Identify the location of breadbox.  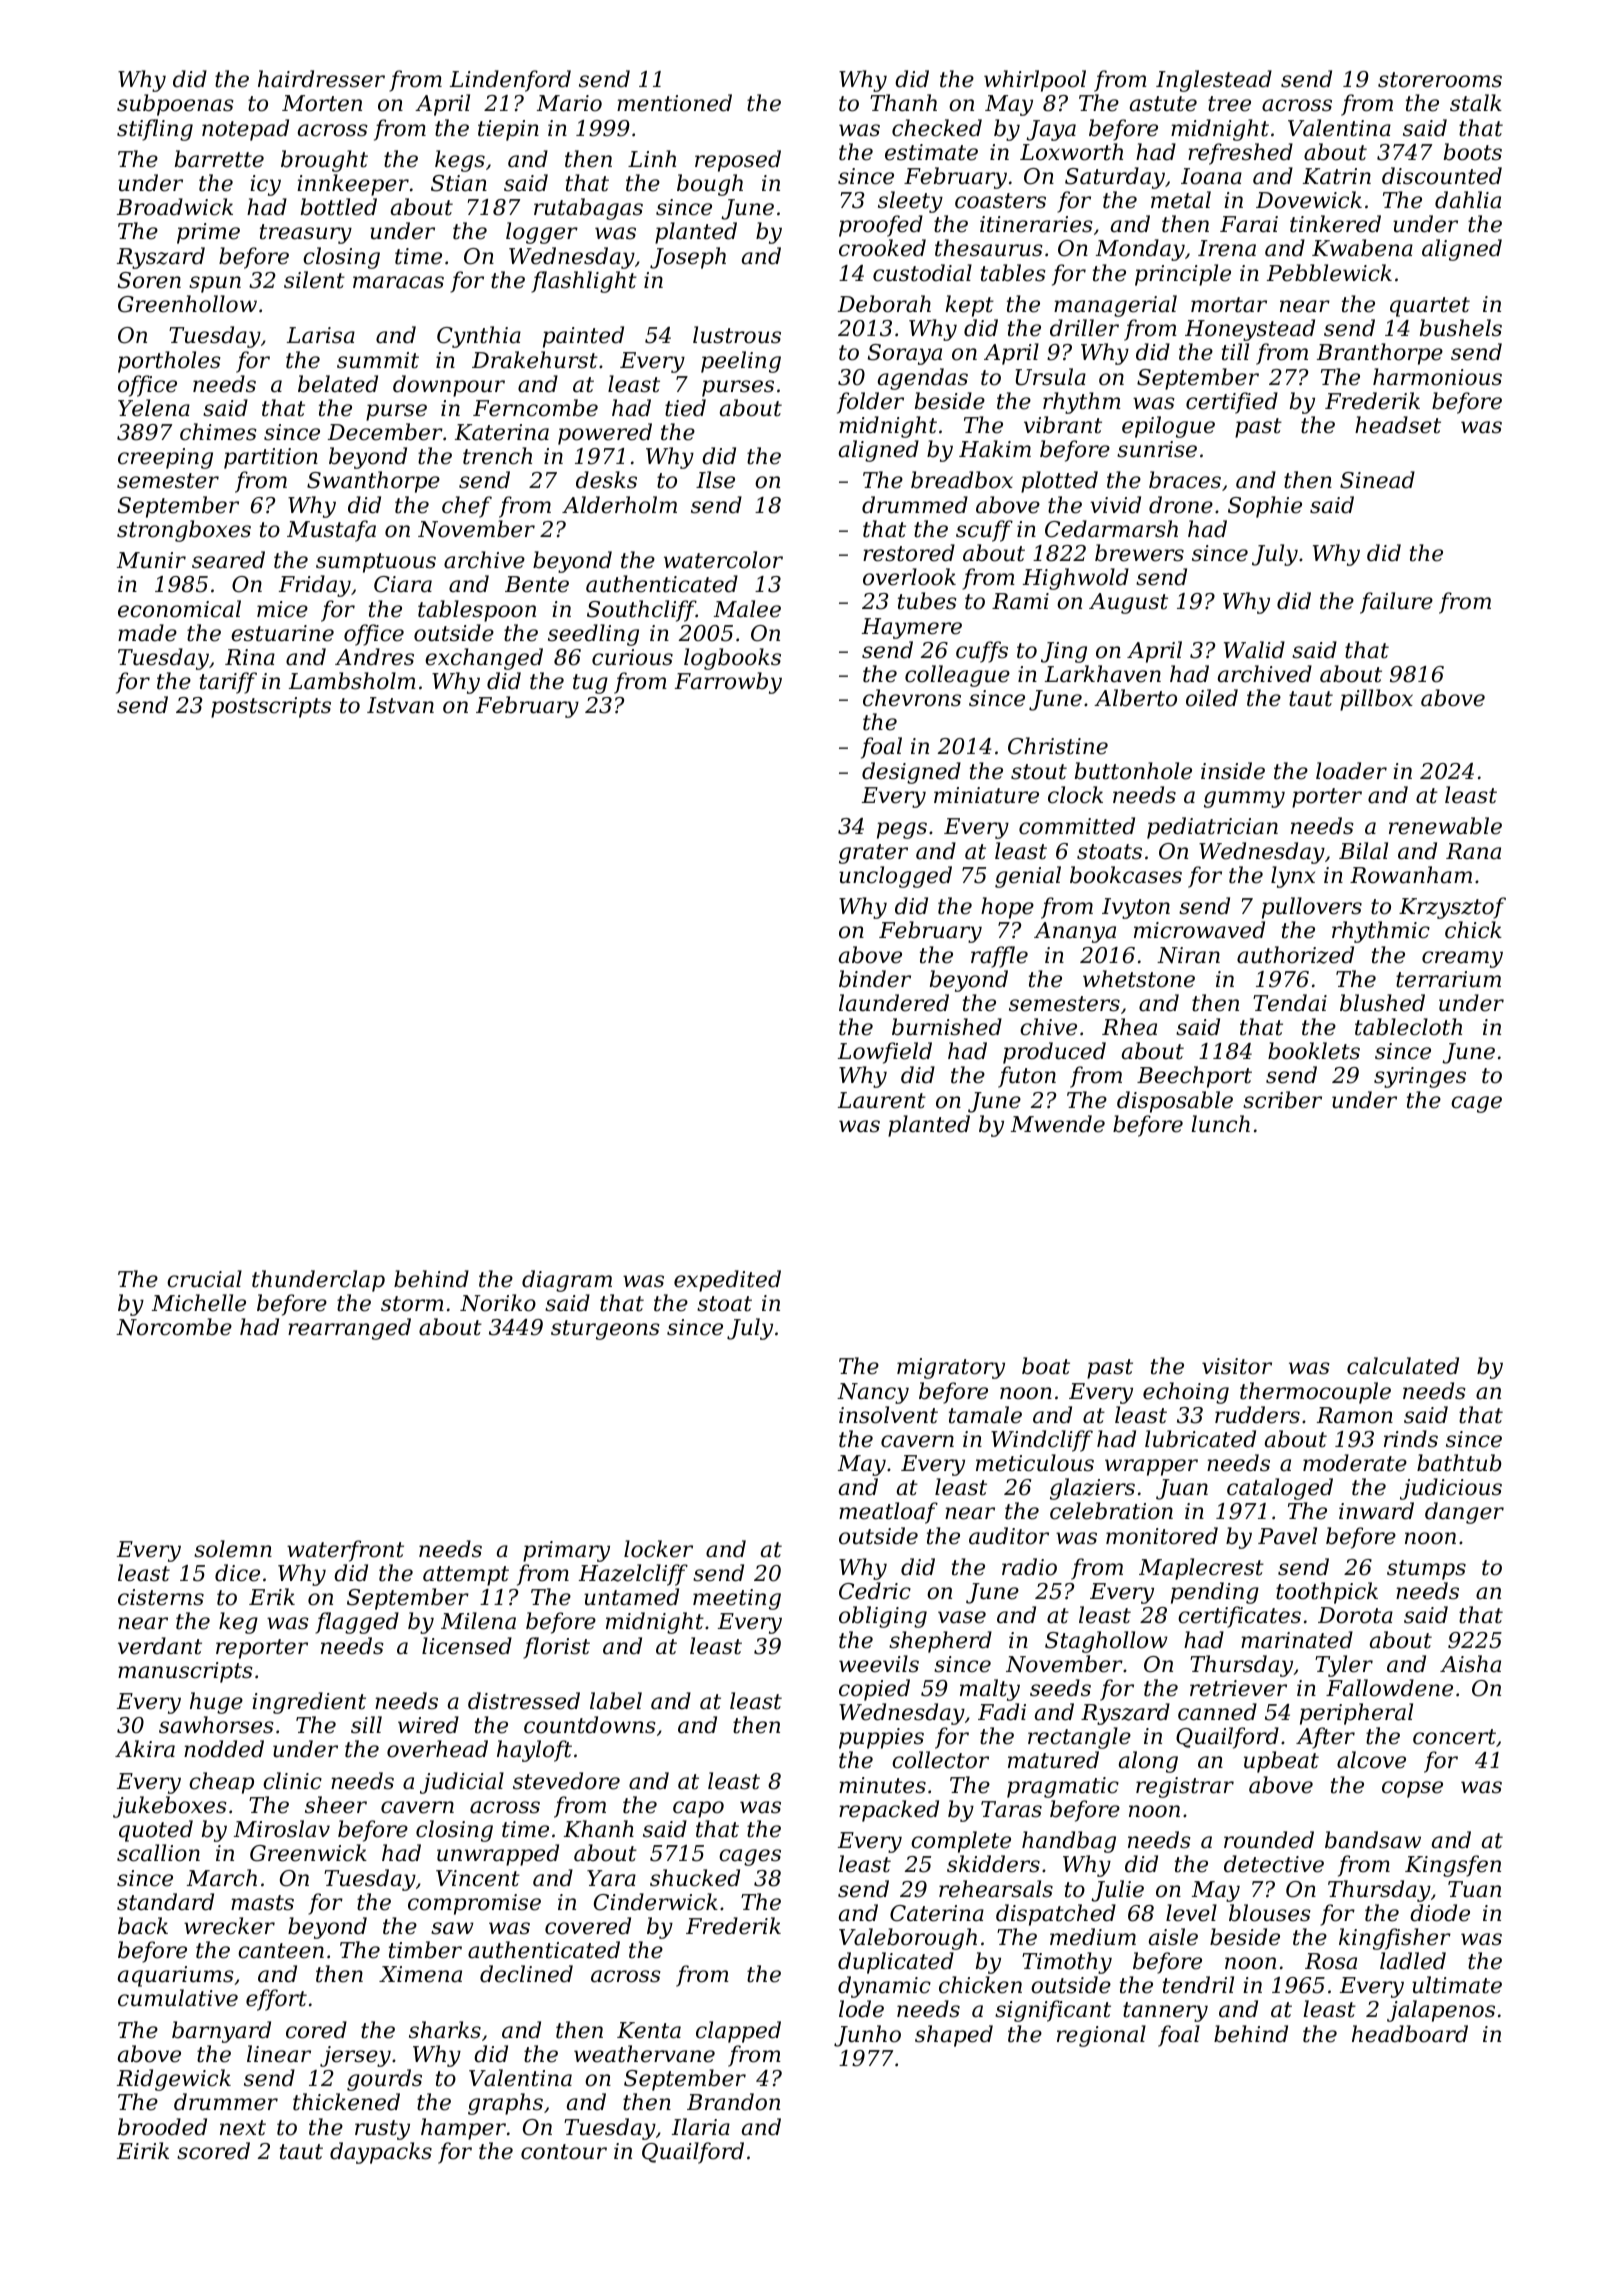
(962, 480).
